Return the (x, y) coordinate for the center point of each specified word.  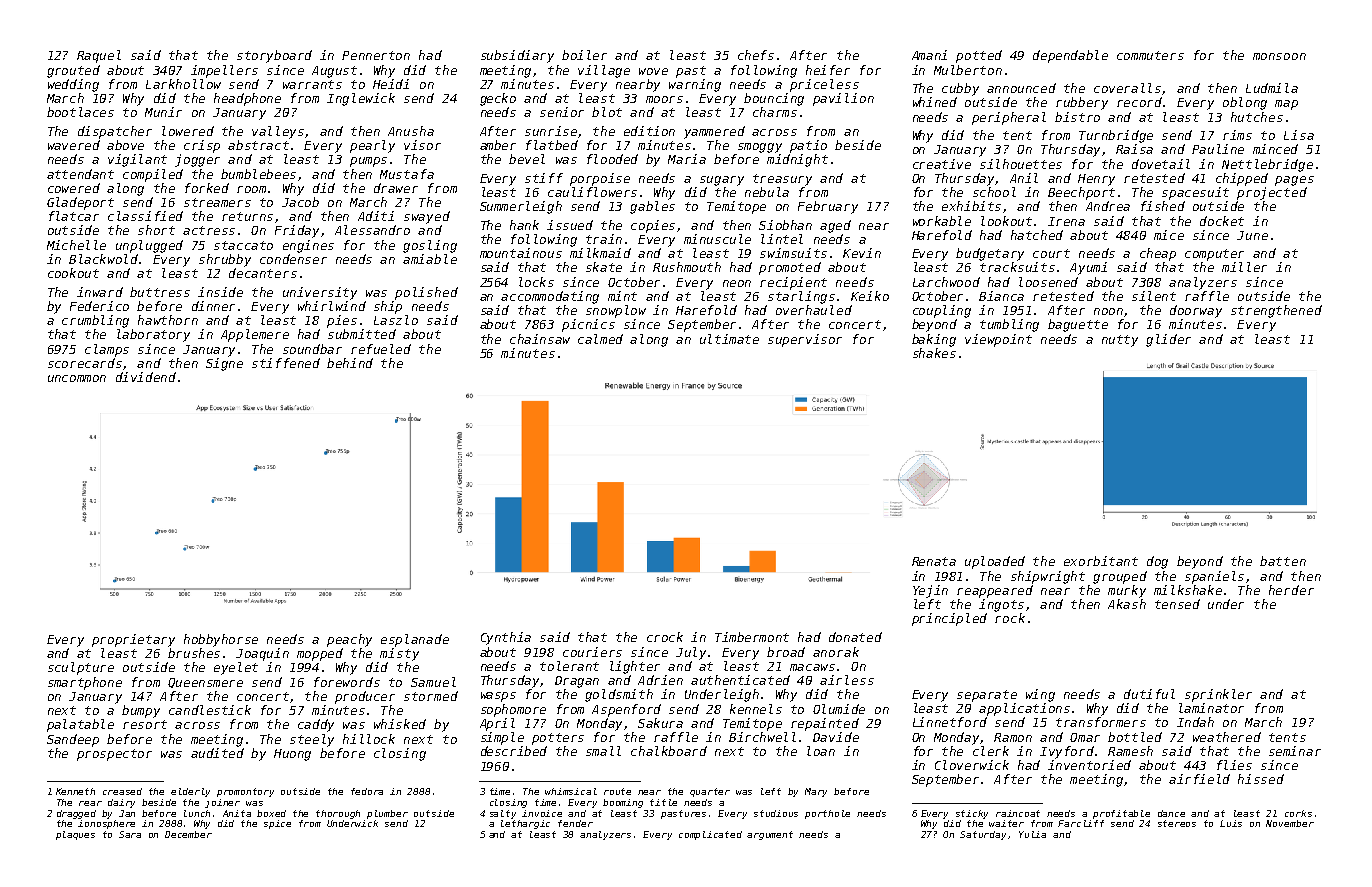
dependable (1070, 56)
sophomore (513, 710)
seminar (1295, 751)
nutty (1120, 341)
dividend (146, 377)
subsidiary (517, 56)
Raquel (99, 56)
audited (217, 753)
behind (350, 363)
